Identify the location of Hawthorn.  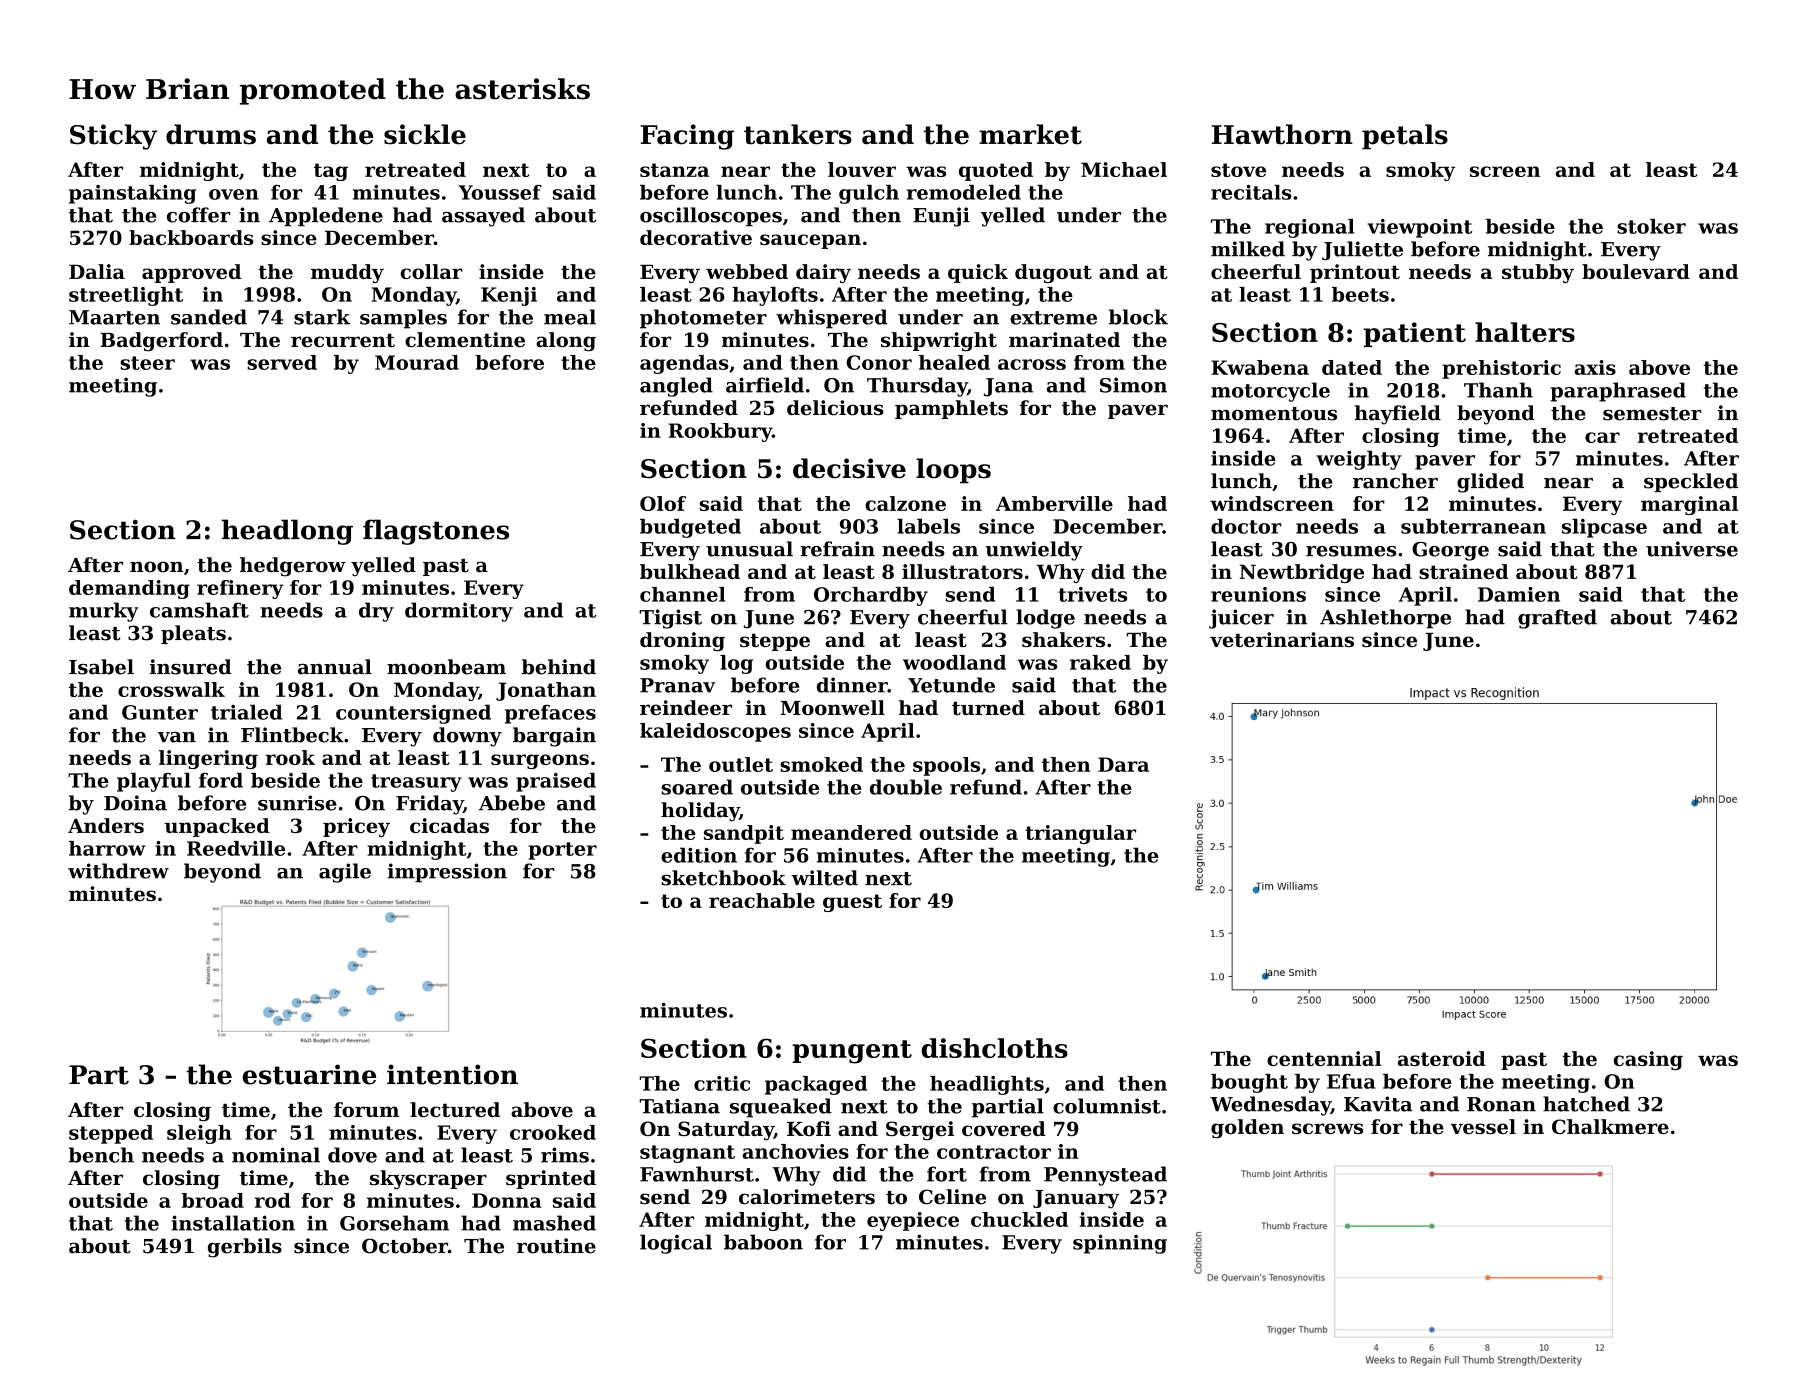
(1282, 134).
